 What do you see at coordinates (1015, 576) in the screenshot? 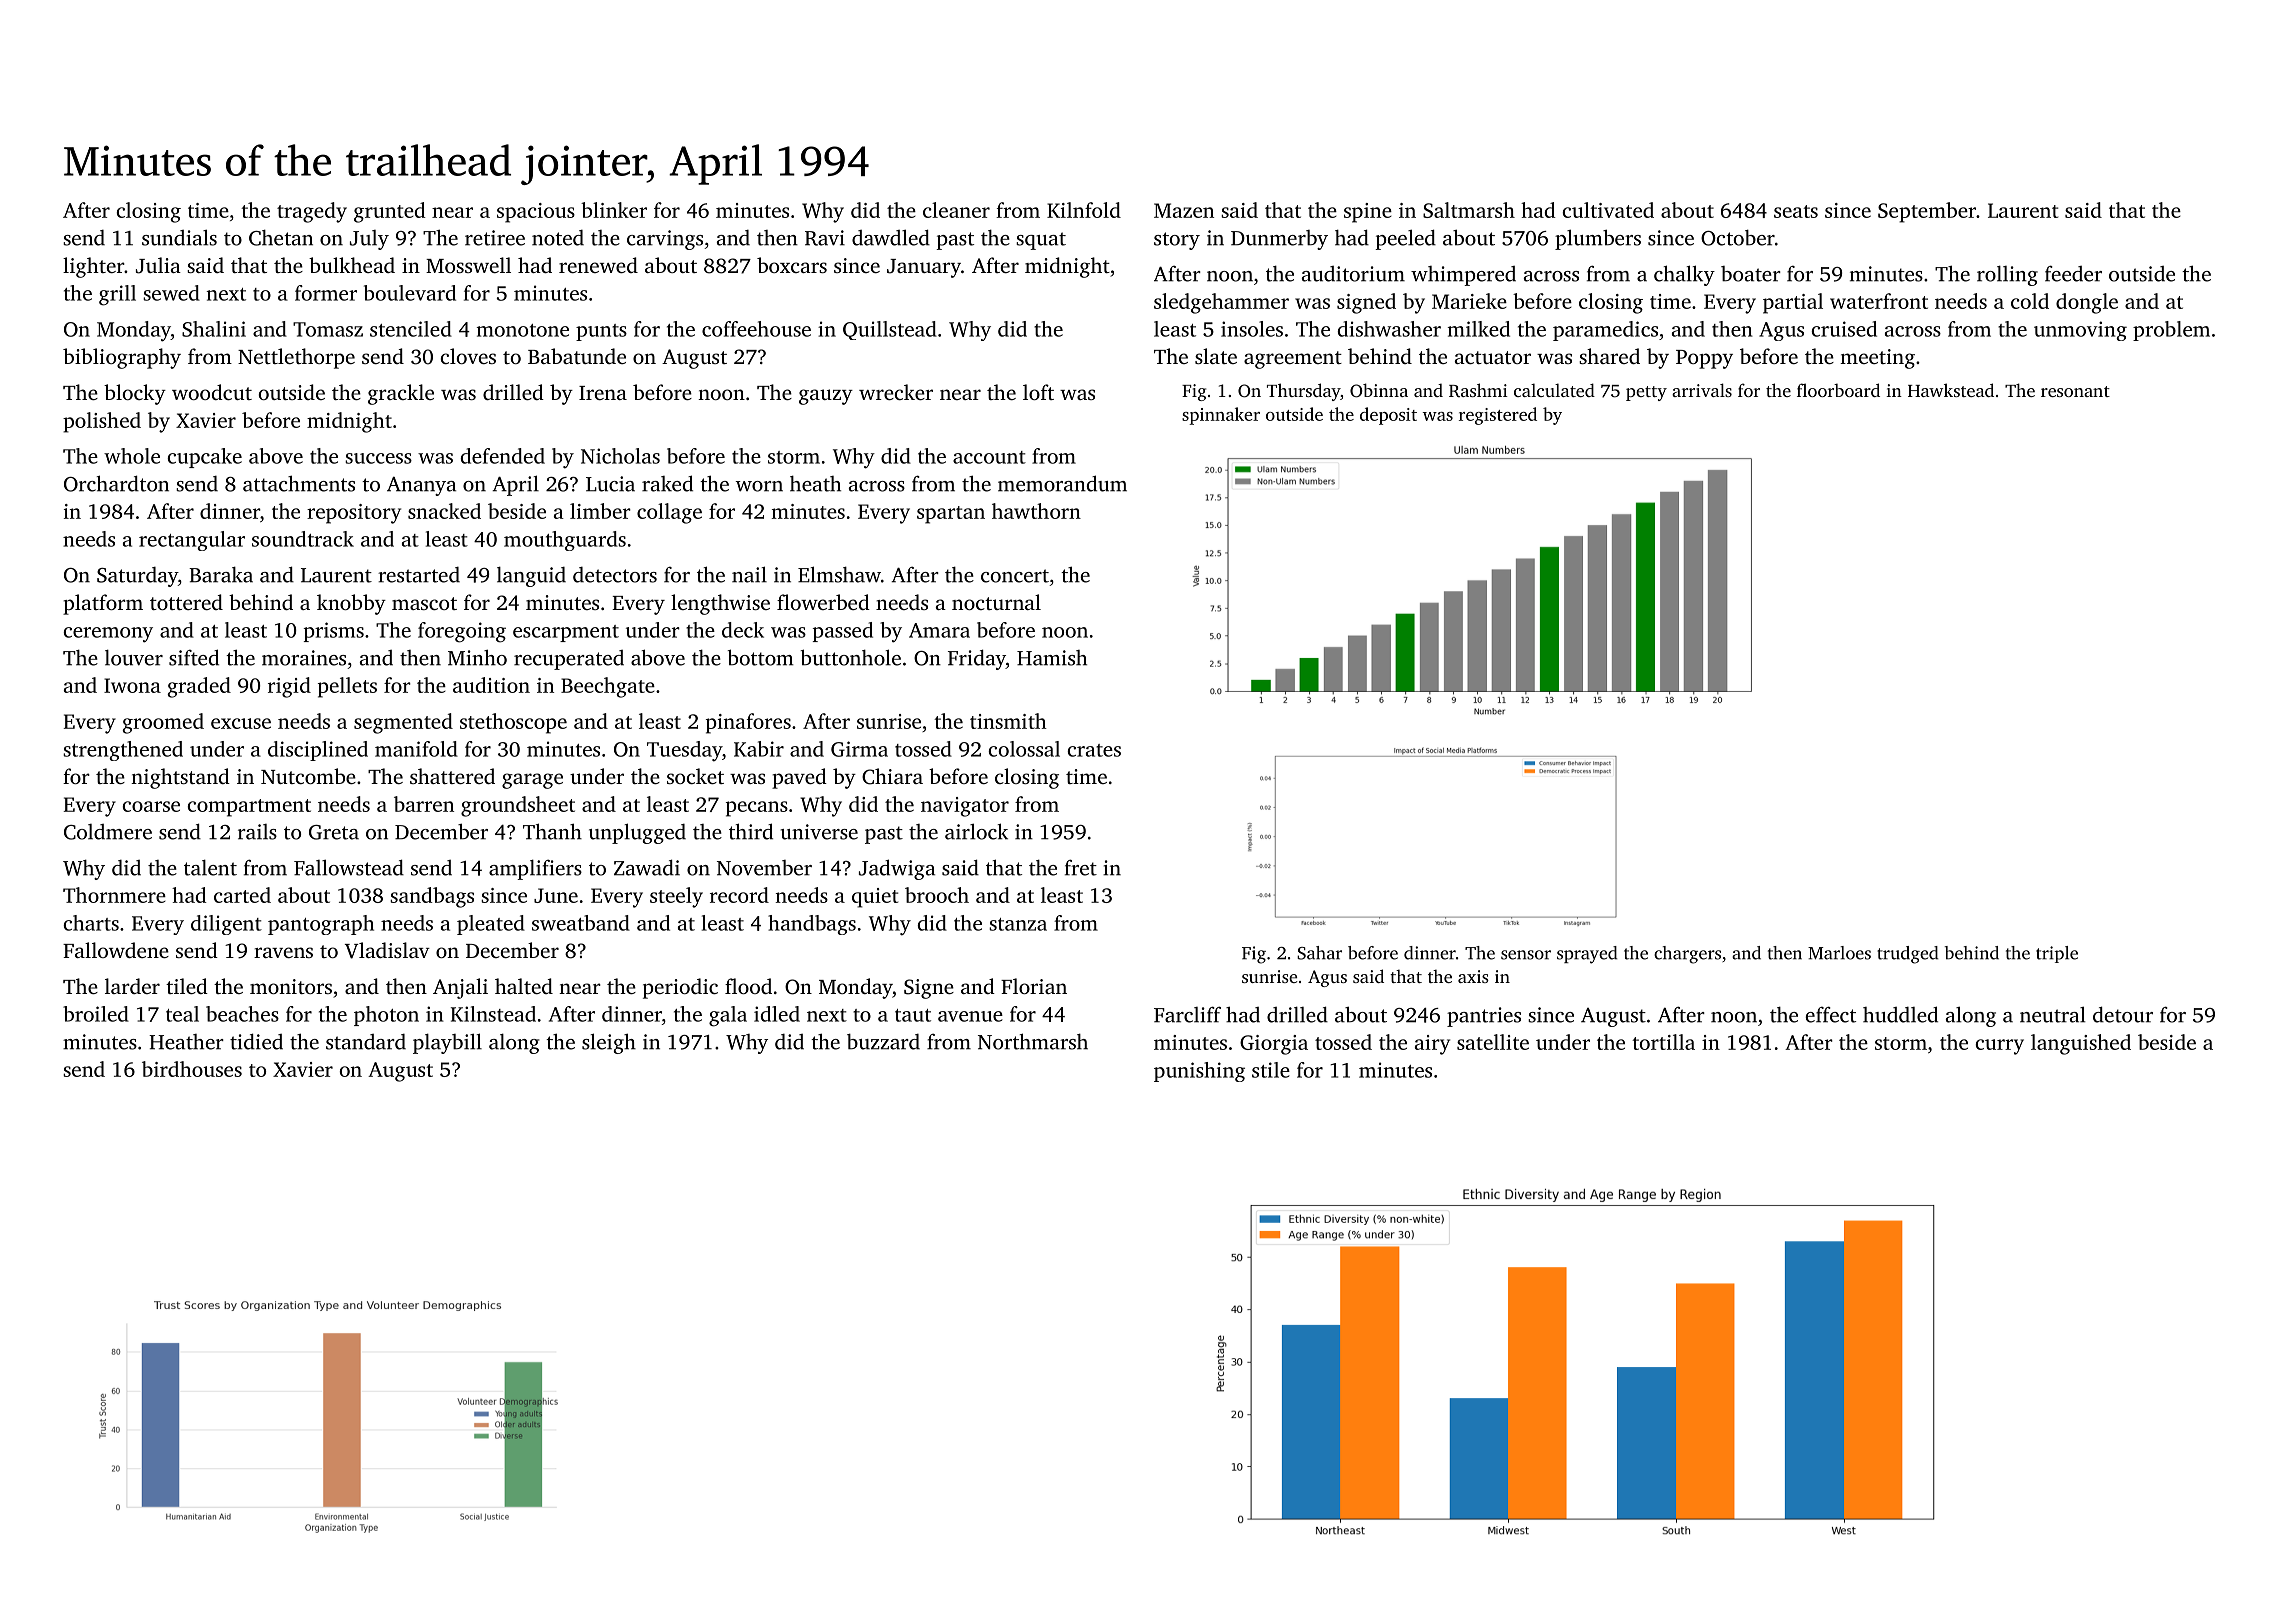
I see `concert` at bounding box center [1015, 576].
